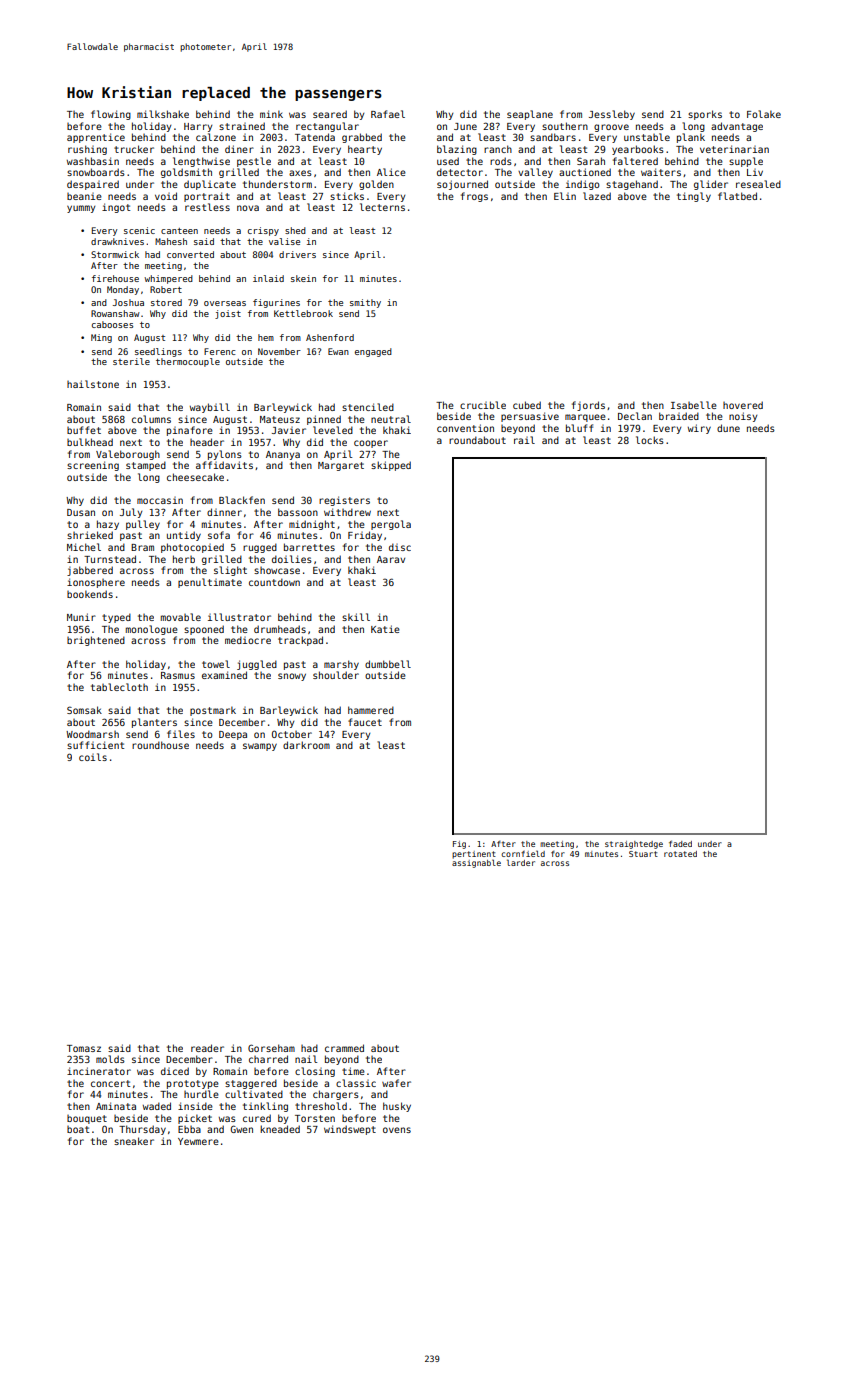 This screenshot has width=849, height=1400. What do you see at coordinates (233, 735) in the screenshot?
I see `Deepa` at bounding box center [233, 735].
